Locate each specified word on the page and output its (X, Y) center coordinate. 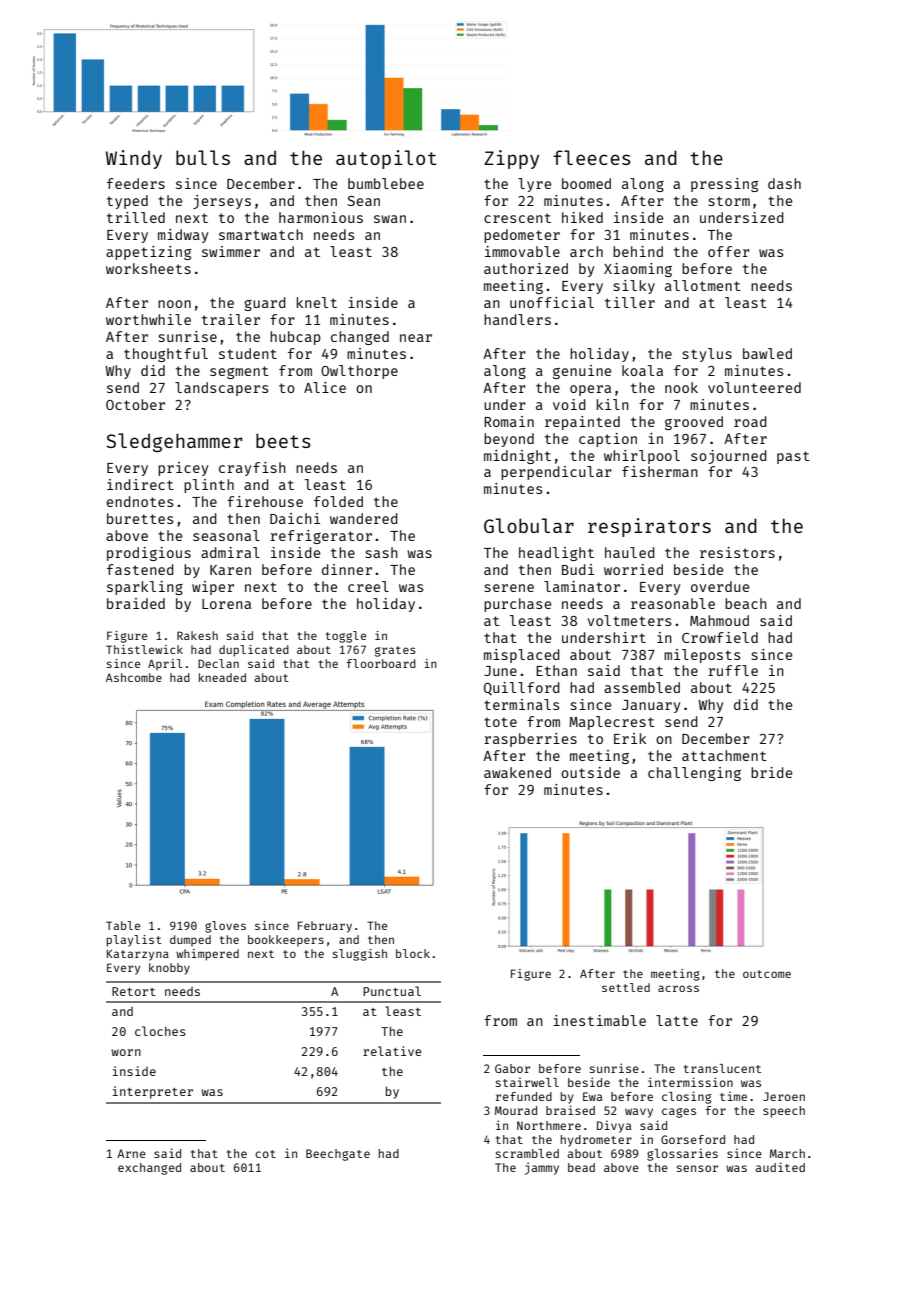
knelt (316, 302)
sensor (697, 1168)
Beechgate (338, 1155)
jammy (542, 1168)
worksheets (148, 268)
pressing (724, 185)
